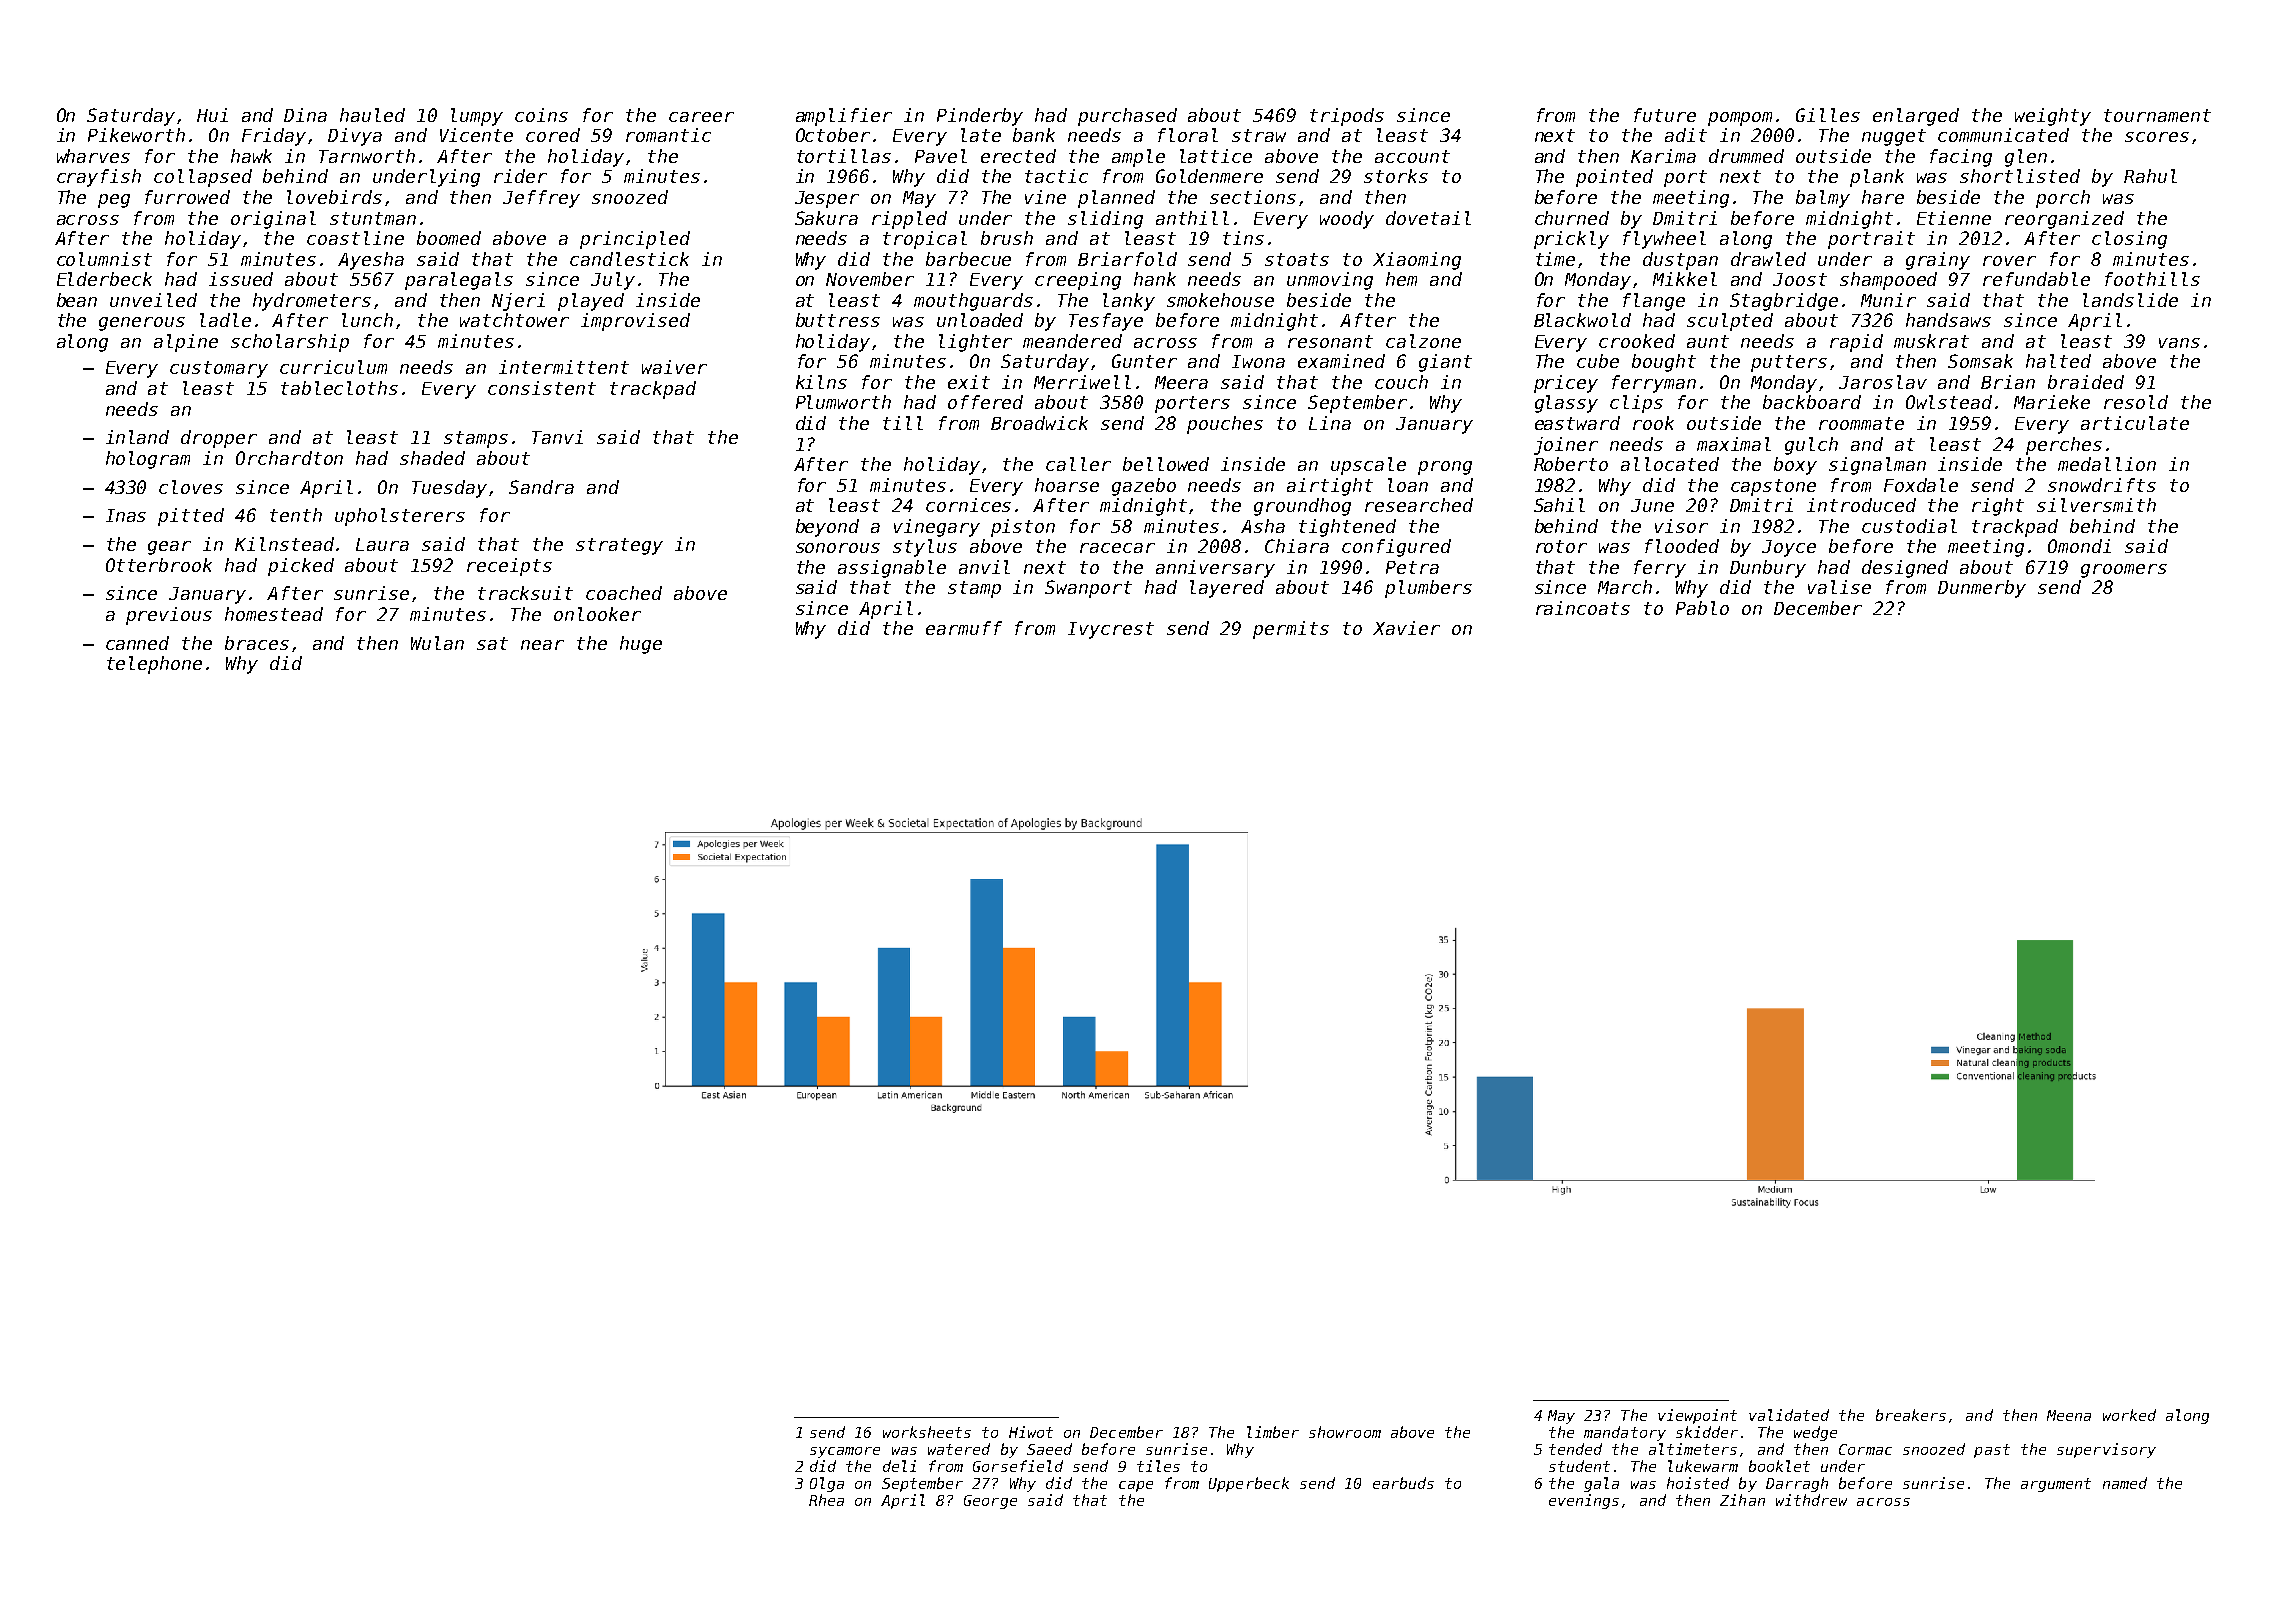 This page has width=2278, height=1611. Describe the element at coordinates (2129, 1415) in the page. I see `worked` at that location.
